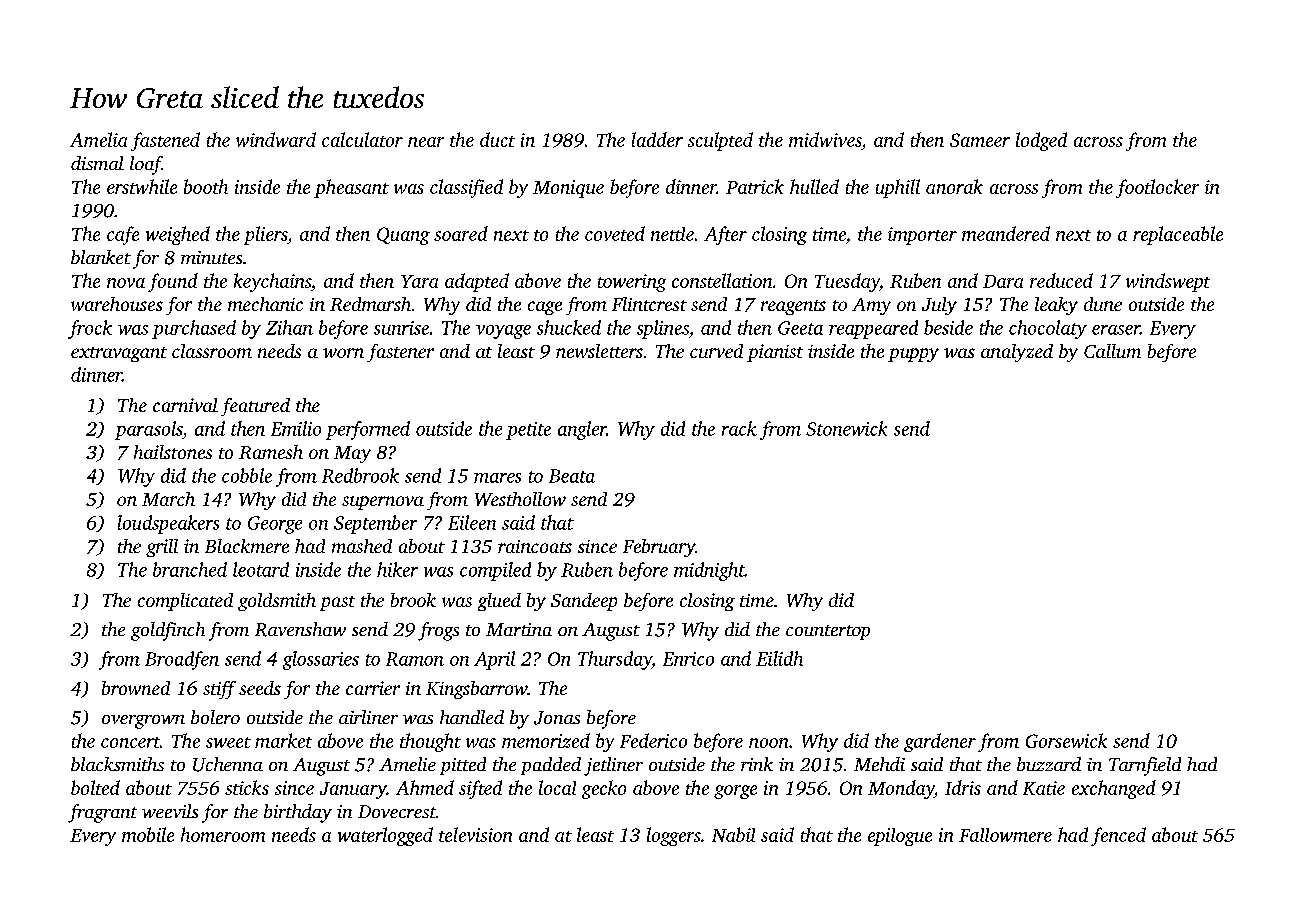 The width and height of the screenshot is (1308, 924). Describe the element at coordinates (825, 141) in the screenshot. I see `midwives` at that location.
